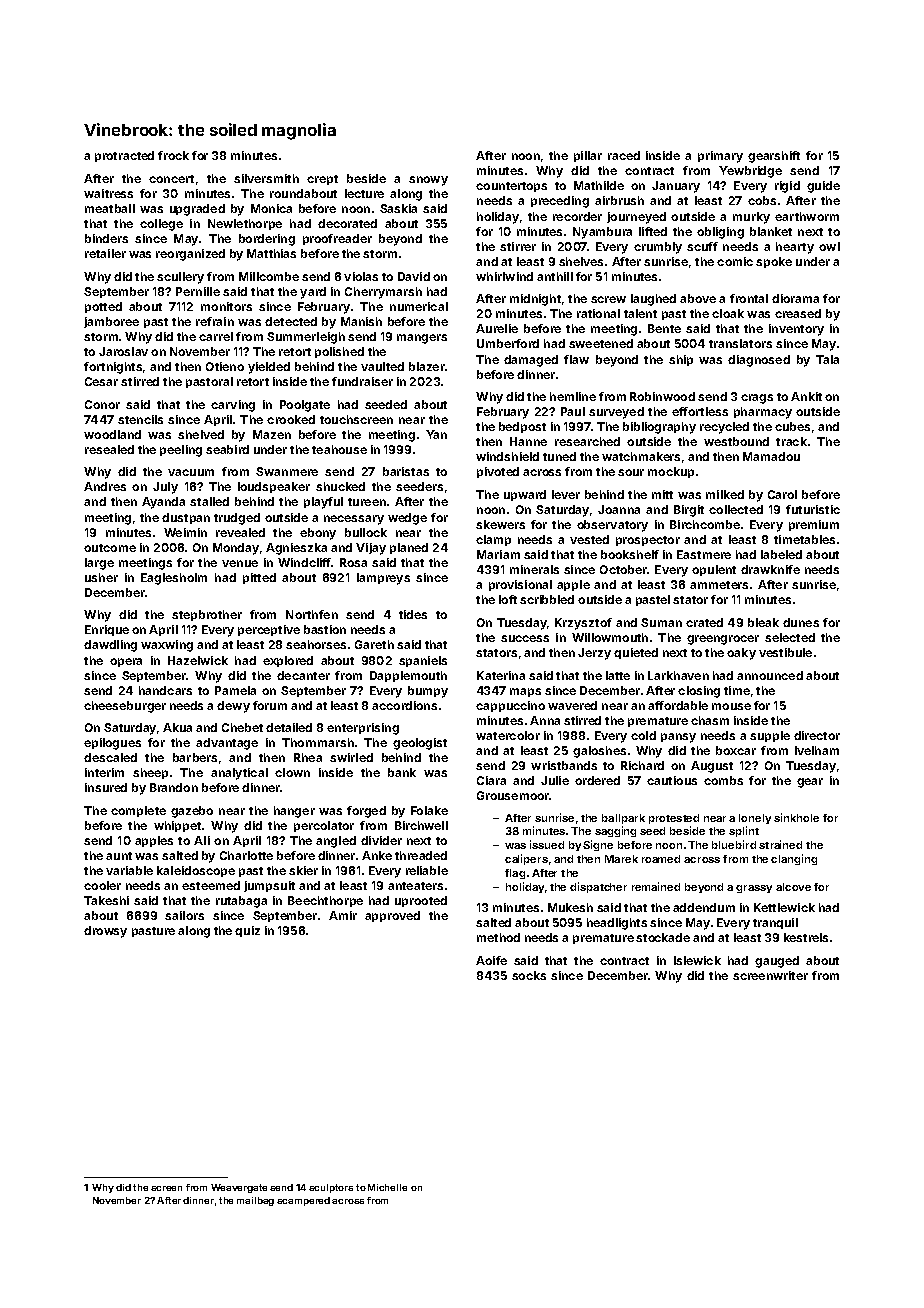  Describe the element at coordinates (331, 1188) in the image. I see `sculptors` at that location.
